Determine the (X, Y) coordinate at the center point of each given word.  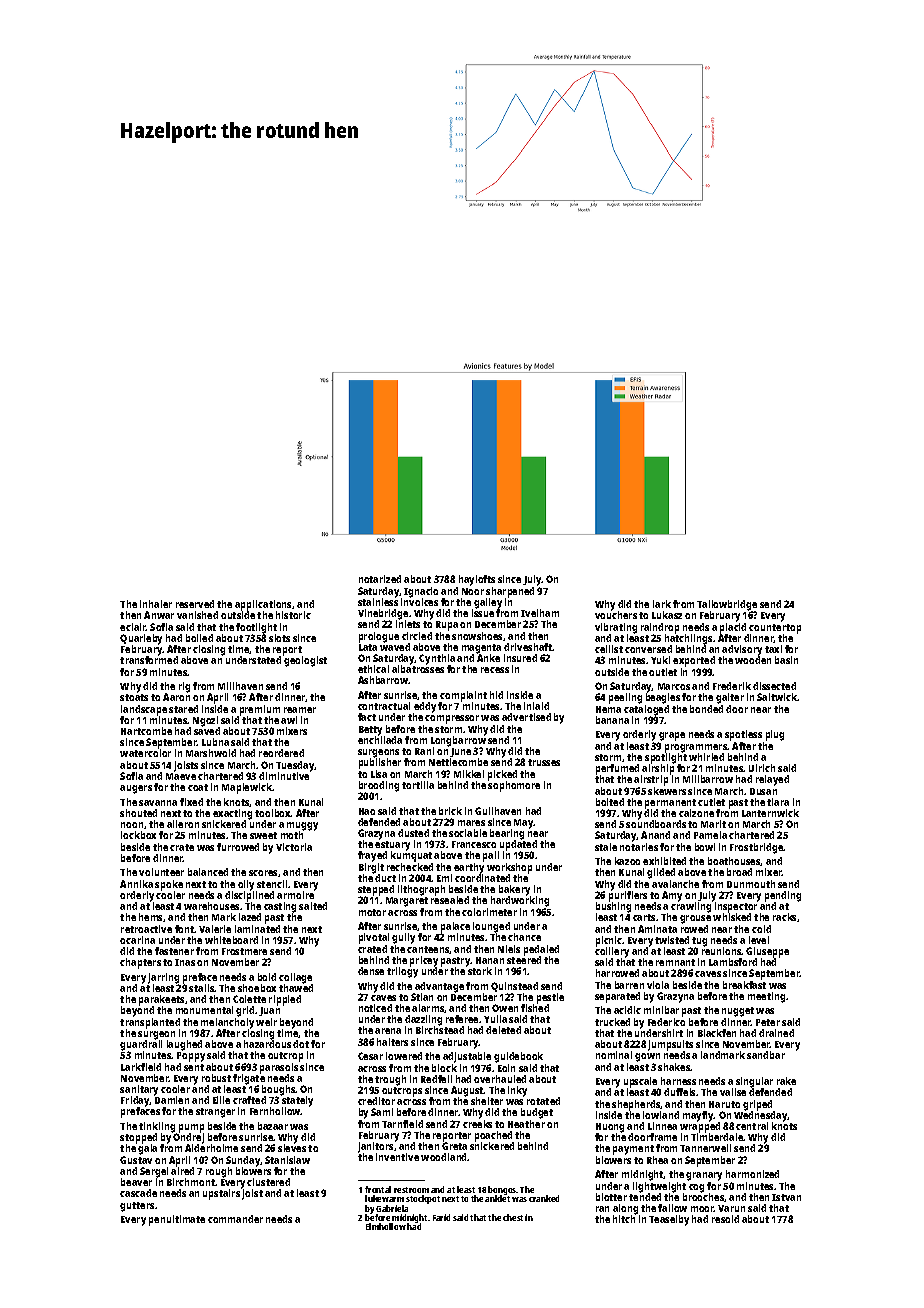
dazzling (423, 1021)
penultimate (177, 1220)
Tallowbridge (727, 606)
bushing (613, 907)
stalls (202, 988)
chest (513, 1217)
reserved (195, 604)
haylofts (477, 580)
